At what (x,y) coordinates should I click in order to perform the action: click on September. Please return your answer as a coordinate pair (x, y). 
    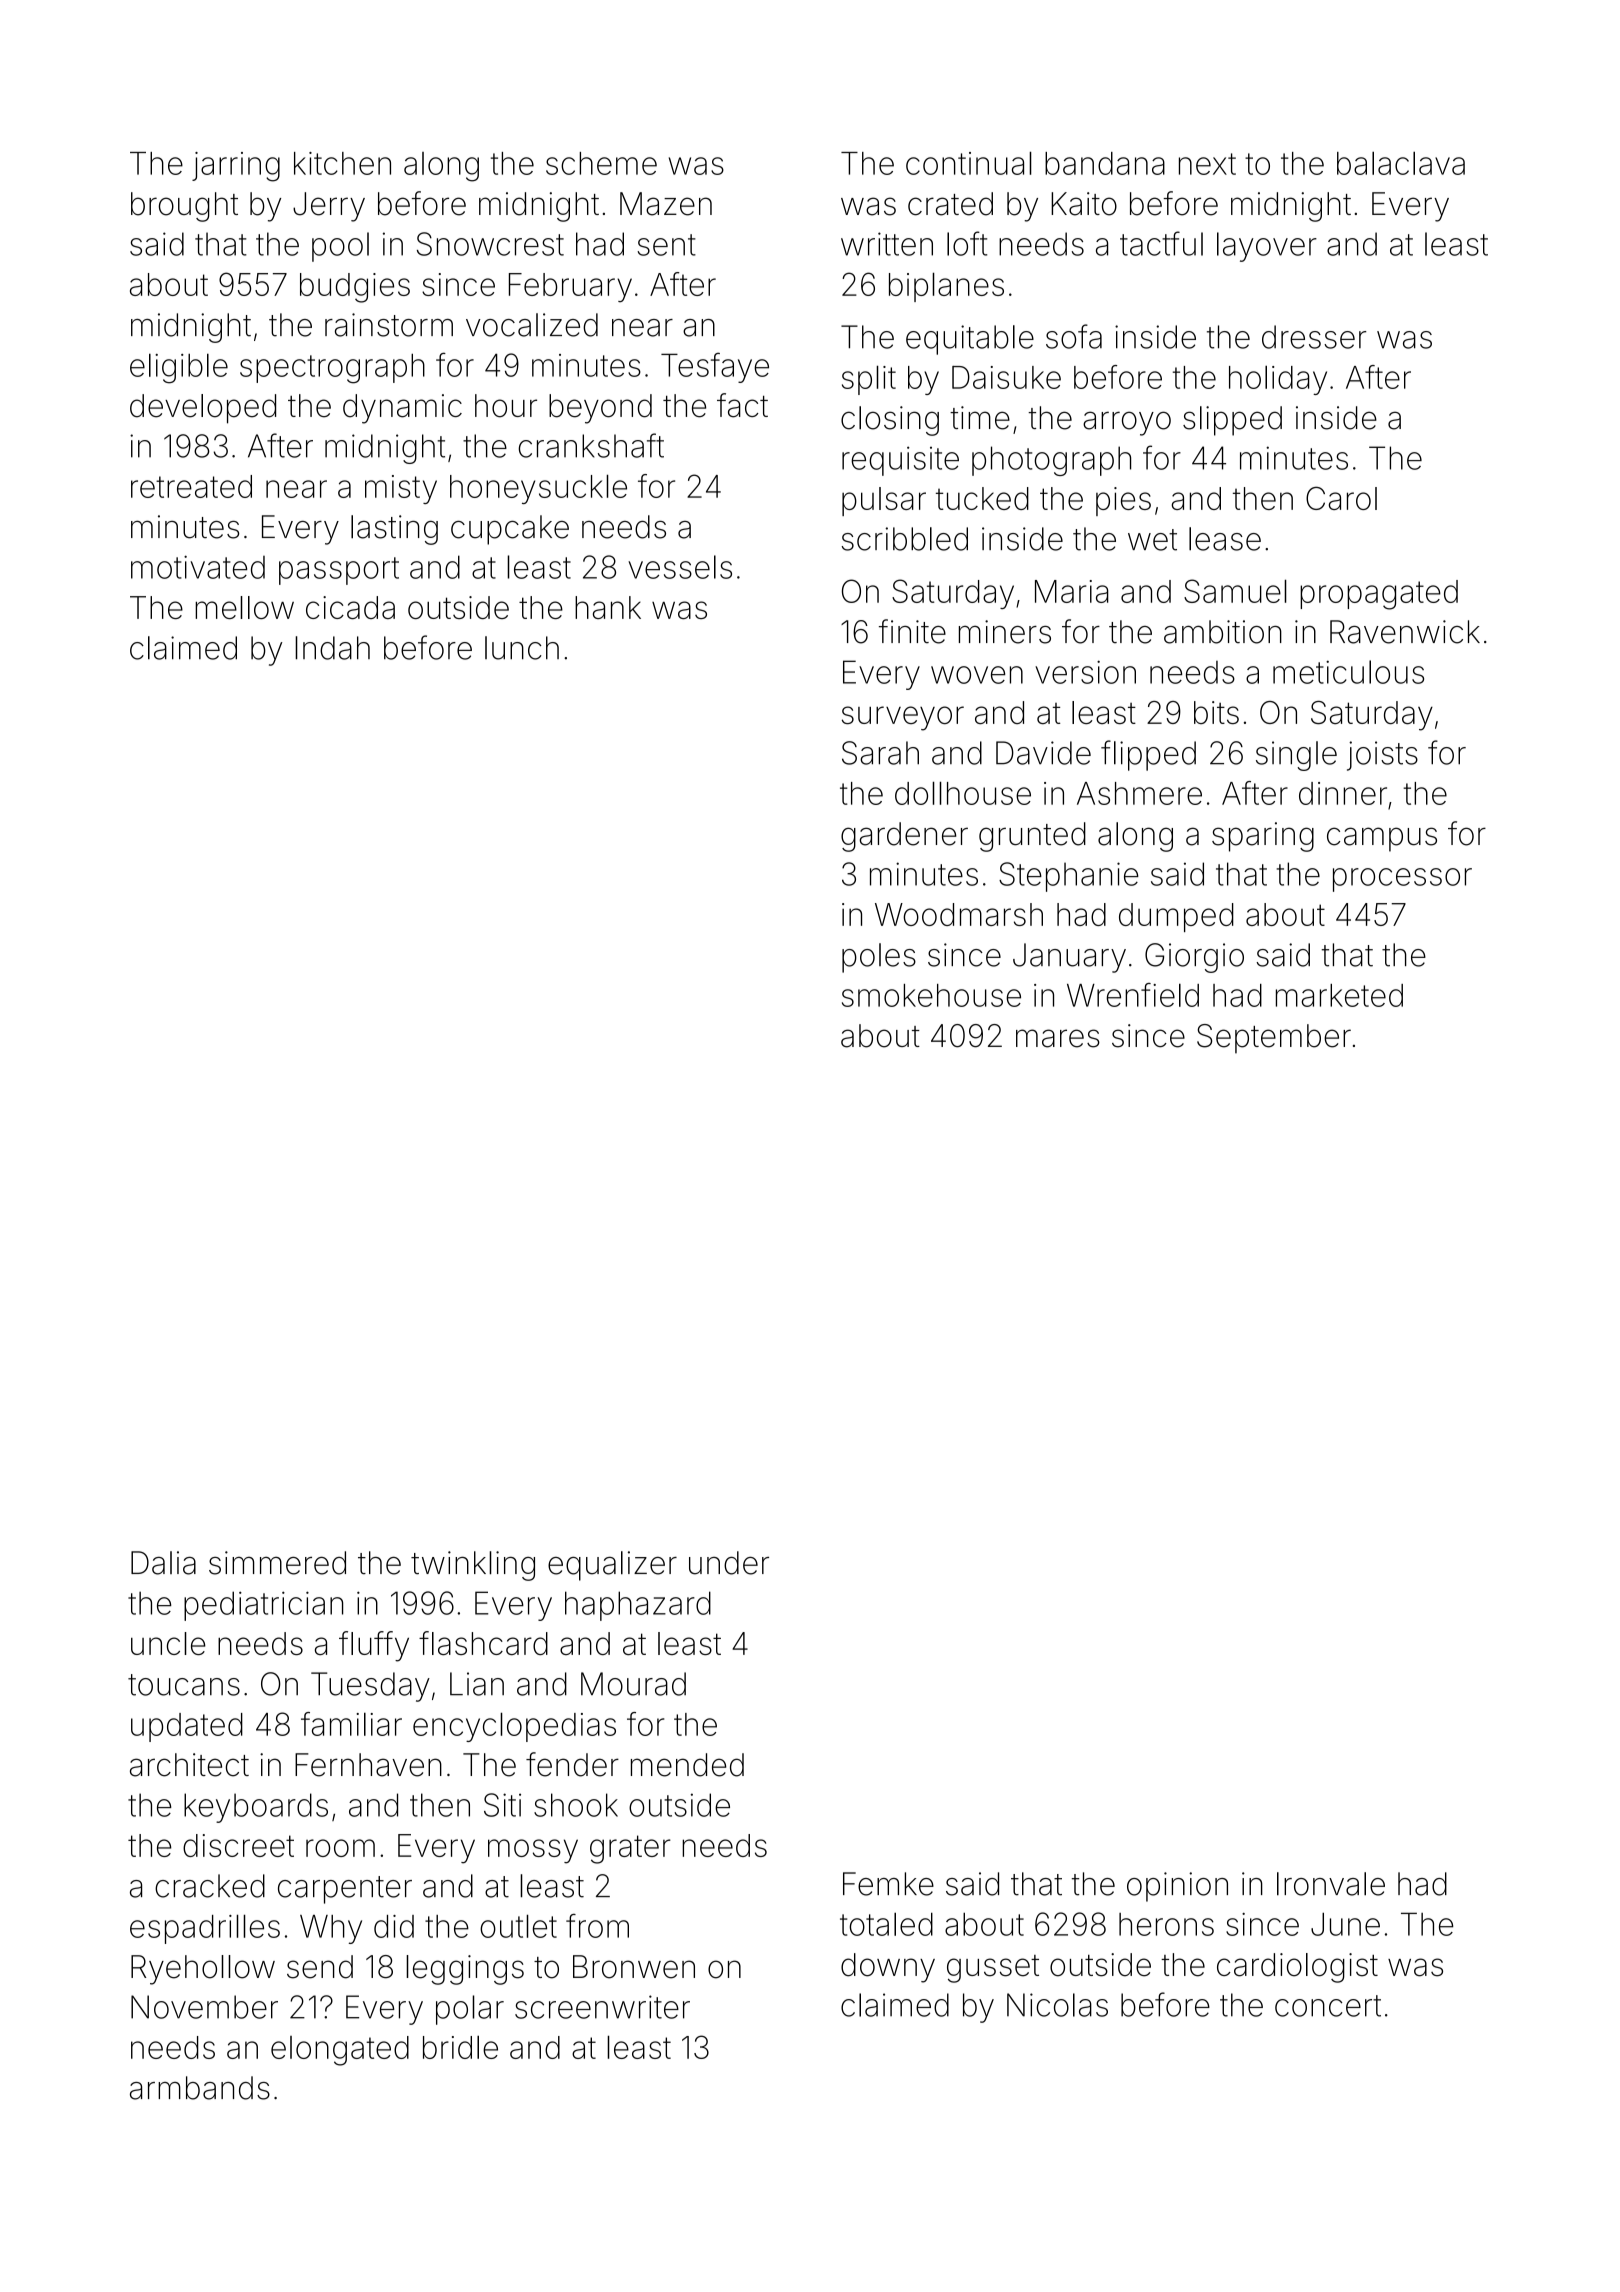
    Looking at the image, I should click on (1274, 1039).
